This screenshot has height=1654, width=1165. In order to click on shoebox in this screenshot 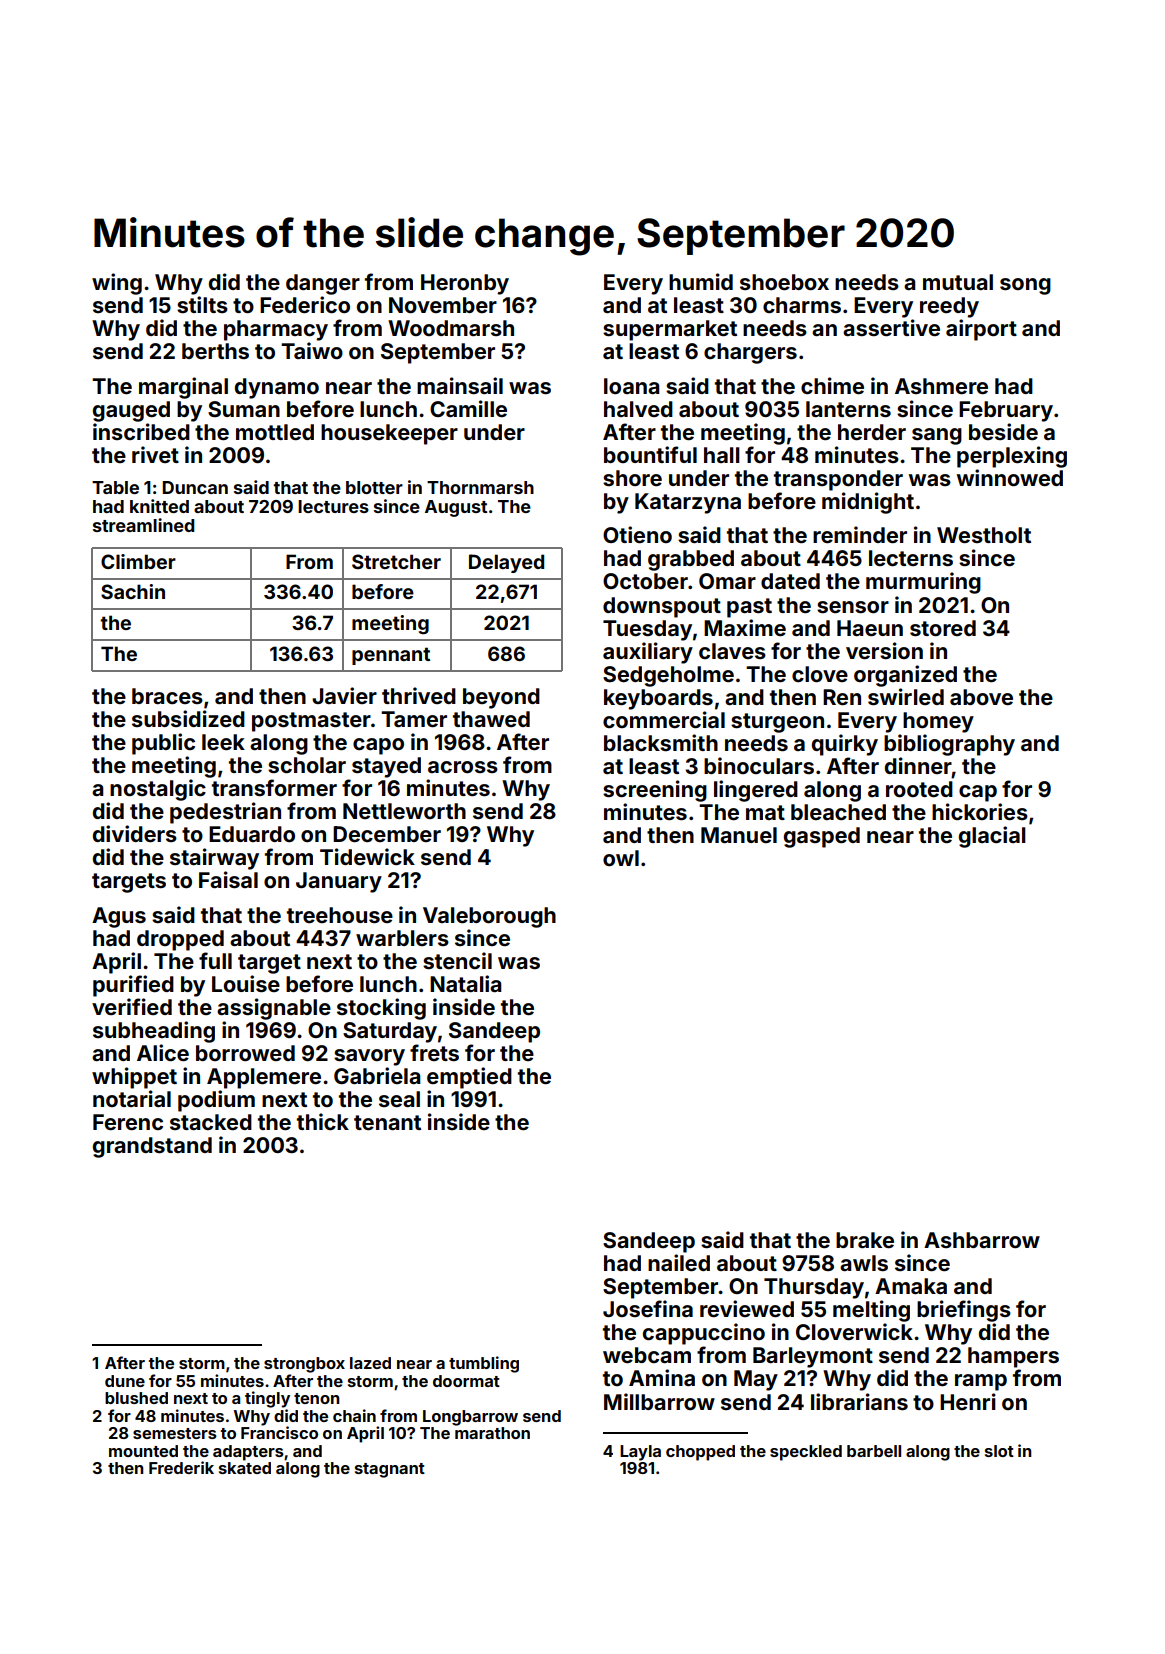, I will do `click(784, 282)`.
